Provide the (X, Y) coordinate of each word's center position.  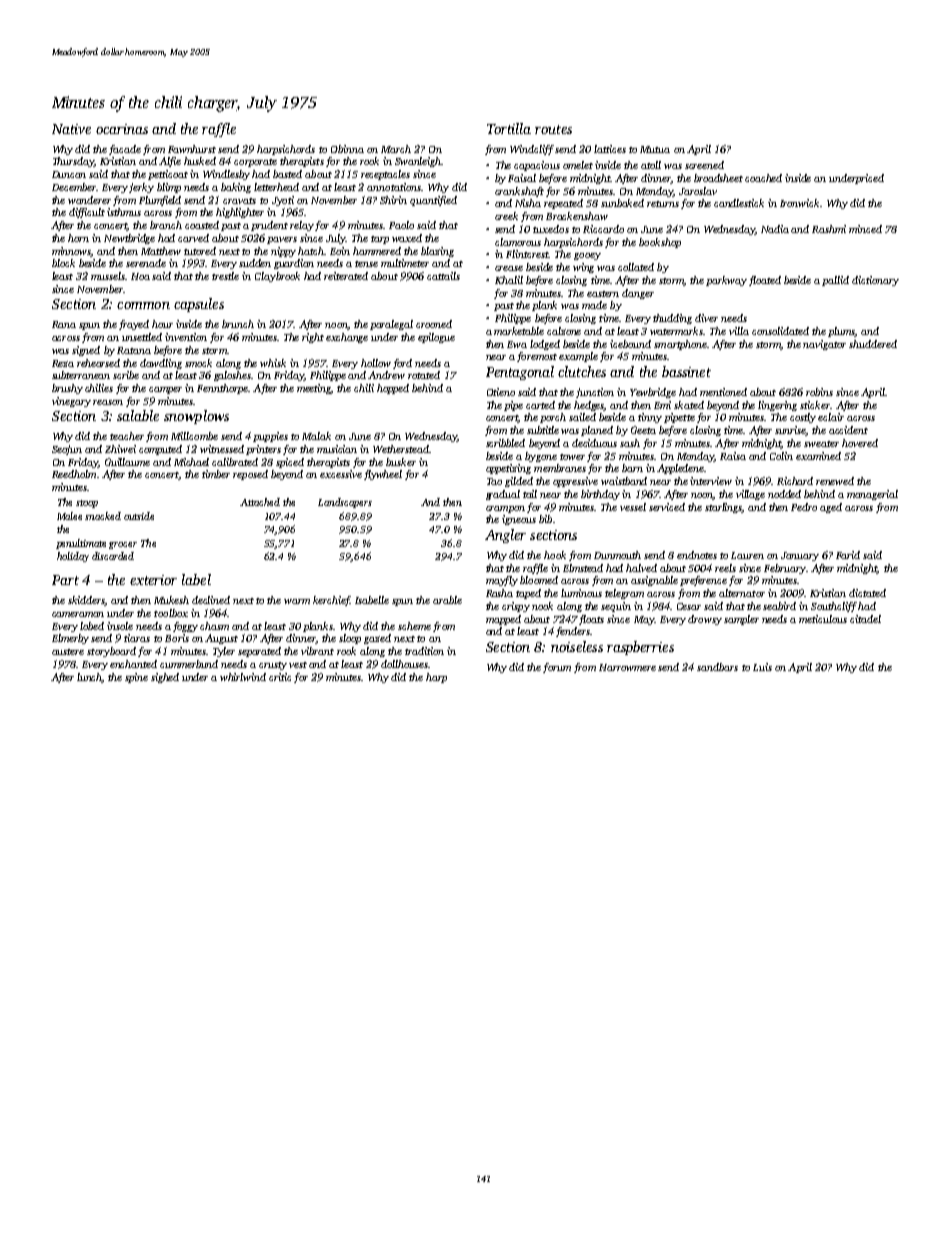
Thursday (74, 162)
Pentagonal (520, 373)
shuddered (873, 344)
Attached (260, 502)
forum (557, 668)
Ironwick (799, 203)
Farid (848, 555)
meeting (314, 389)
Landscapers (345, 503)
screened (704, 165)
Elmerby (70, 639)
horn (78, 238)
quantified (433, 201)
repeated (563, 204)
